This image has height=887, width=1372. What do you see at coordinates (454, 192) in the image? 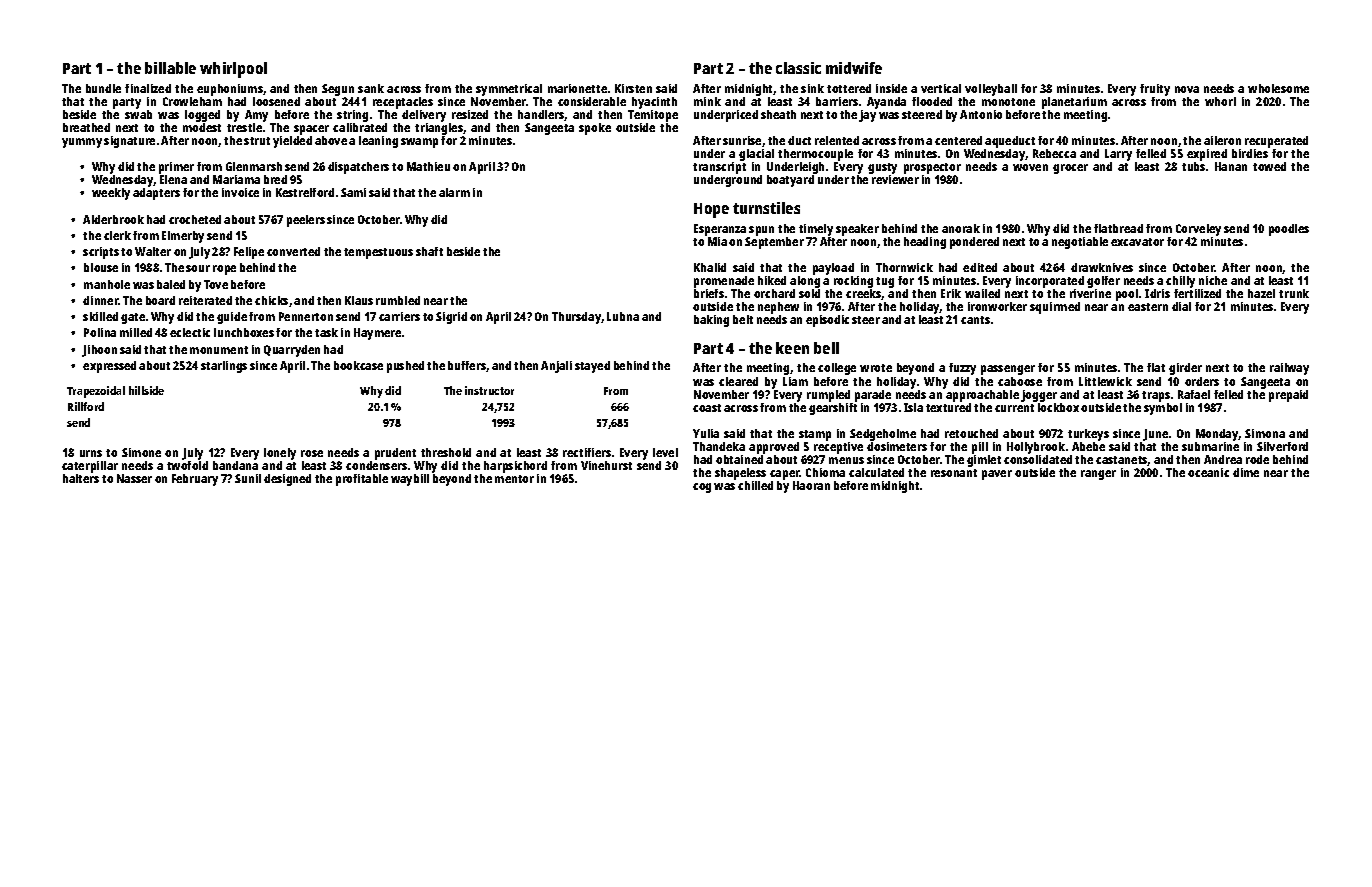
I see `alarm` at bounding box center [454, 192].
